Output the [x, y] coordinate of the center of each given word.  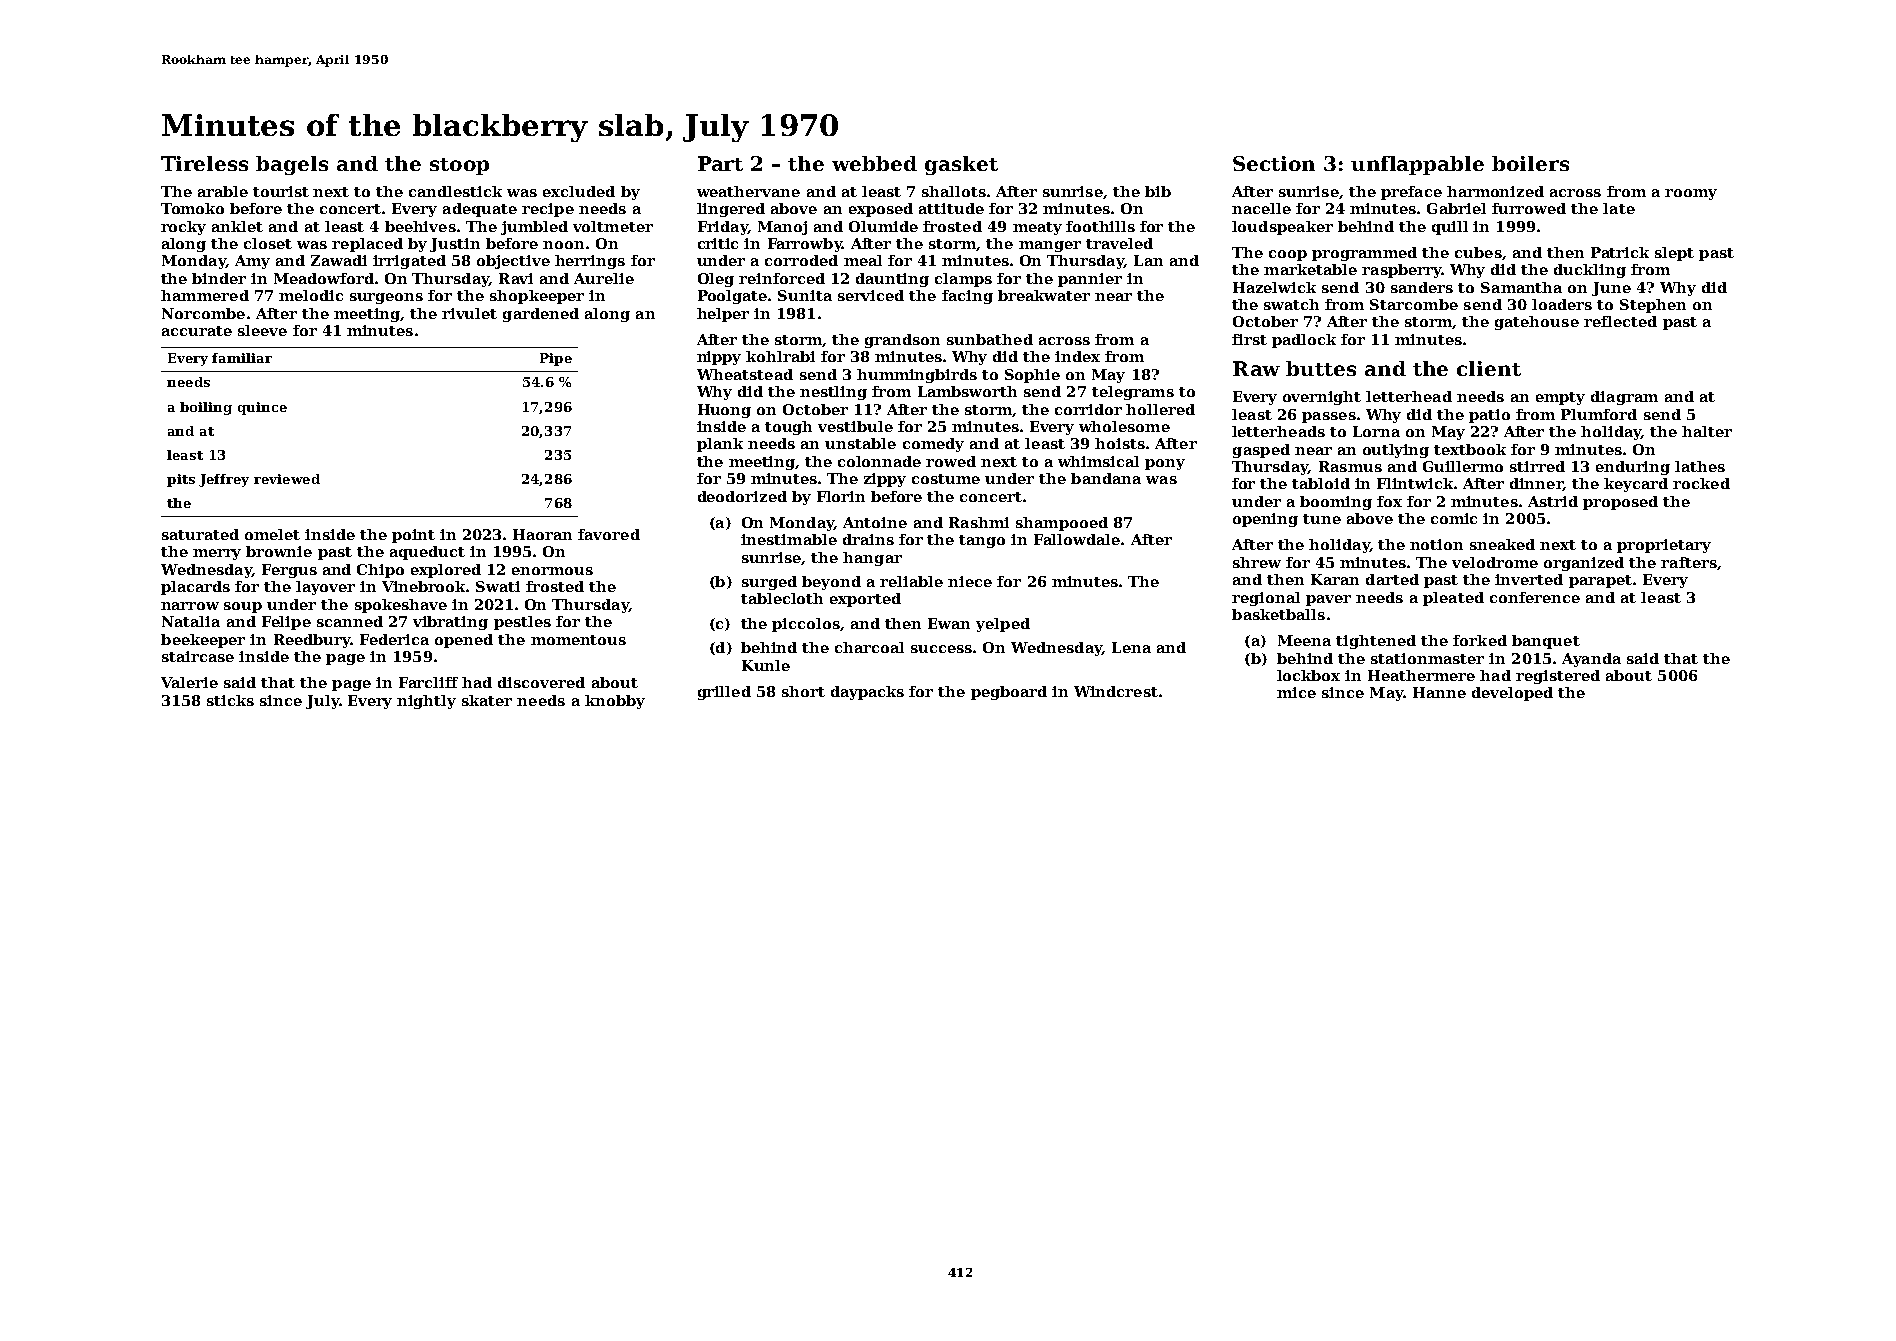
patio [1489, 416]
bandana [1106, 478]
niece [970, 581]
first [1249, 339]
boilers [1530, 163]
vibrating [450, 623]
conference [1535, 597]
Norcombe [203, 313]
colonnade [879, 461]
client [1489, 368]
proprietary [1664, 546]
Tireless [204, 163]
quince [262, 408]
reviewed [287, 479]
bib [1158, 191]
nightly [426, 702]
